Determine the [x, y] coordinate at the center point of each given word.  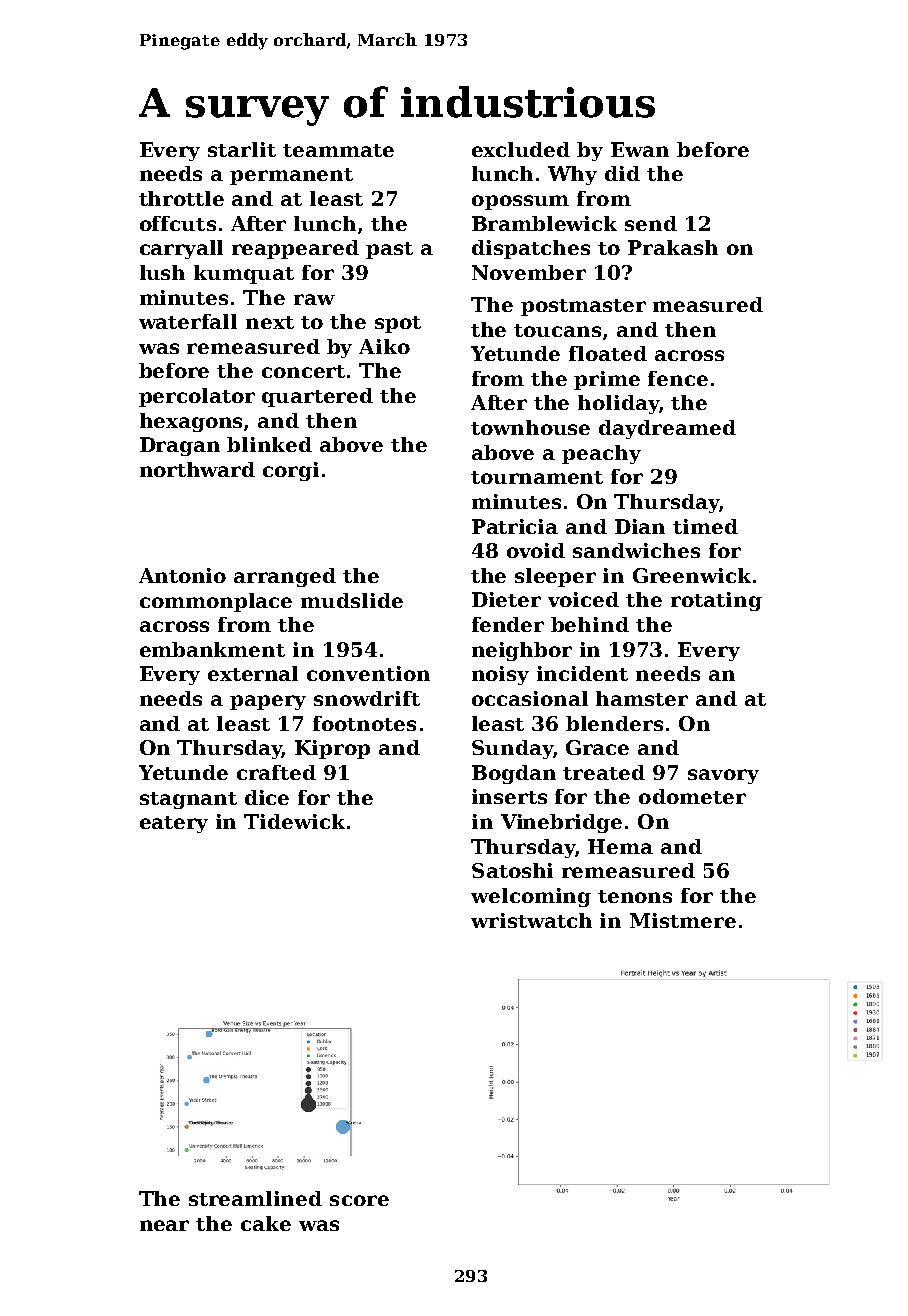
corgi [291, 471]
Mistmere [683, 920]
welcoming [531, 897]
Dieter [506, 599]
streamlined [255, 1198]
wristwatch [531, 920]
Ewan [640, 149]
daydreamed [667, 429]
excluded [521, 149]
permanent [291, 176]
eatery [174, 824]
